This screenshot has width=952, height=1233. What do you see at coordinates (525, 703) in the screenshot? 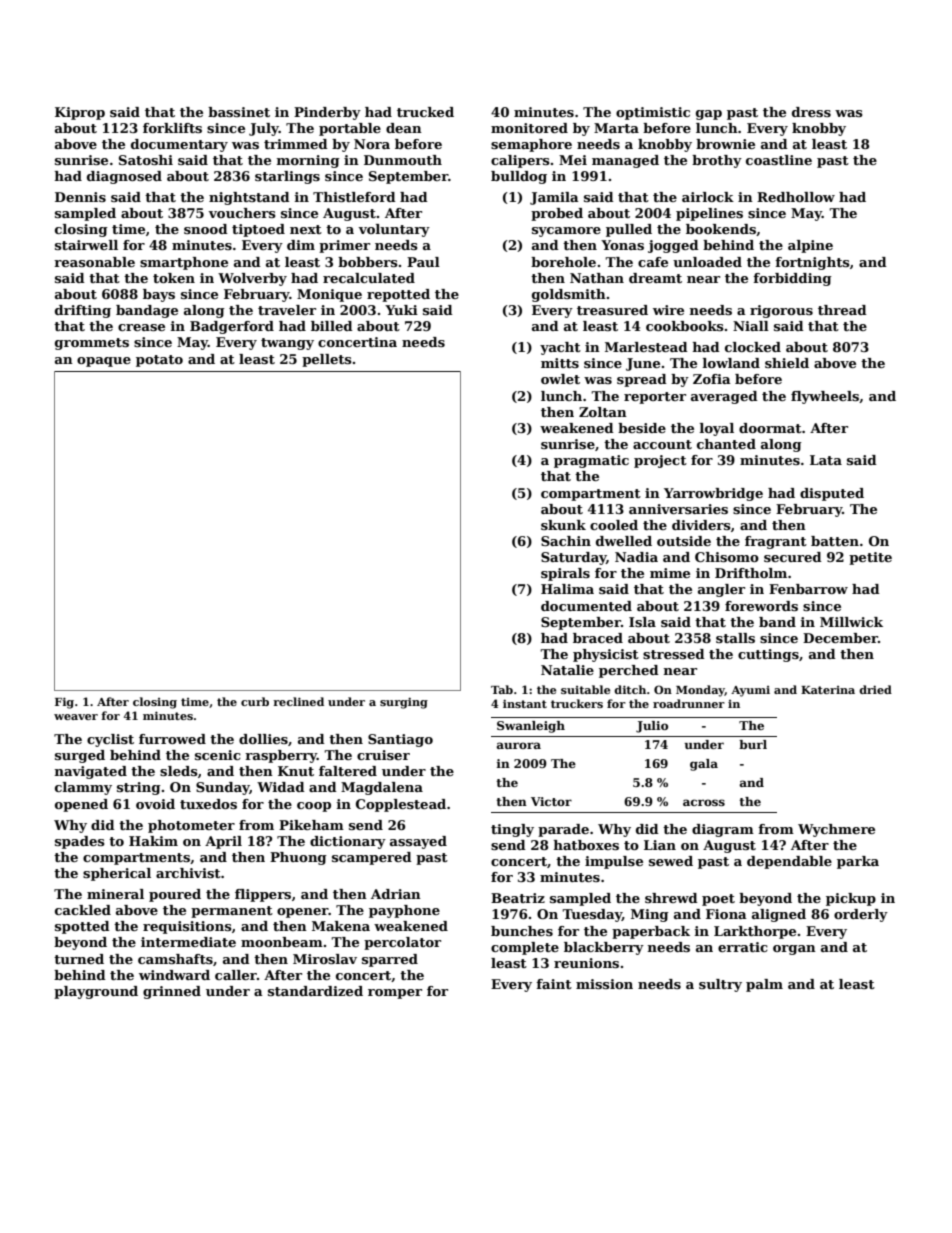
I see `instant` at bounding box center [525, 703].
